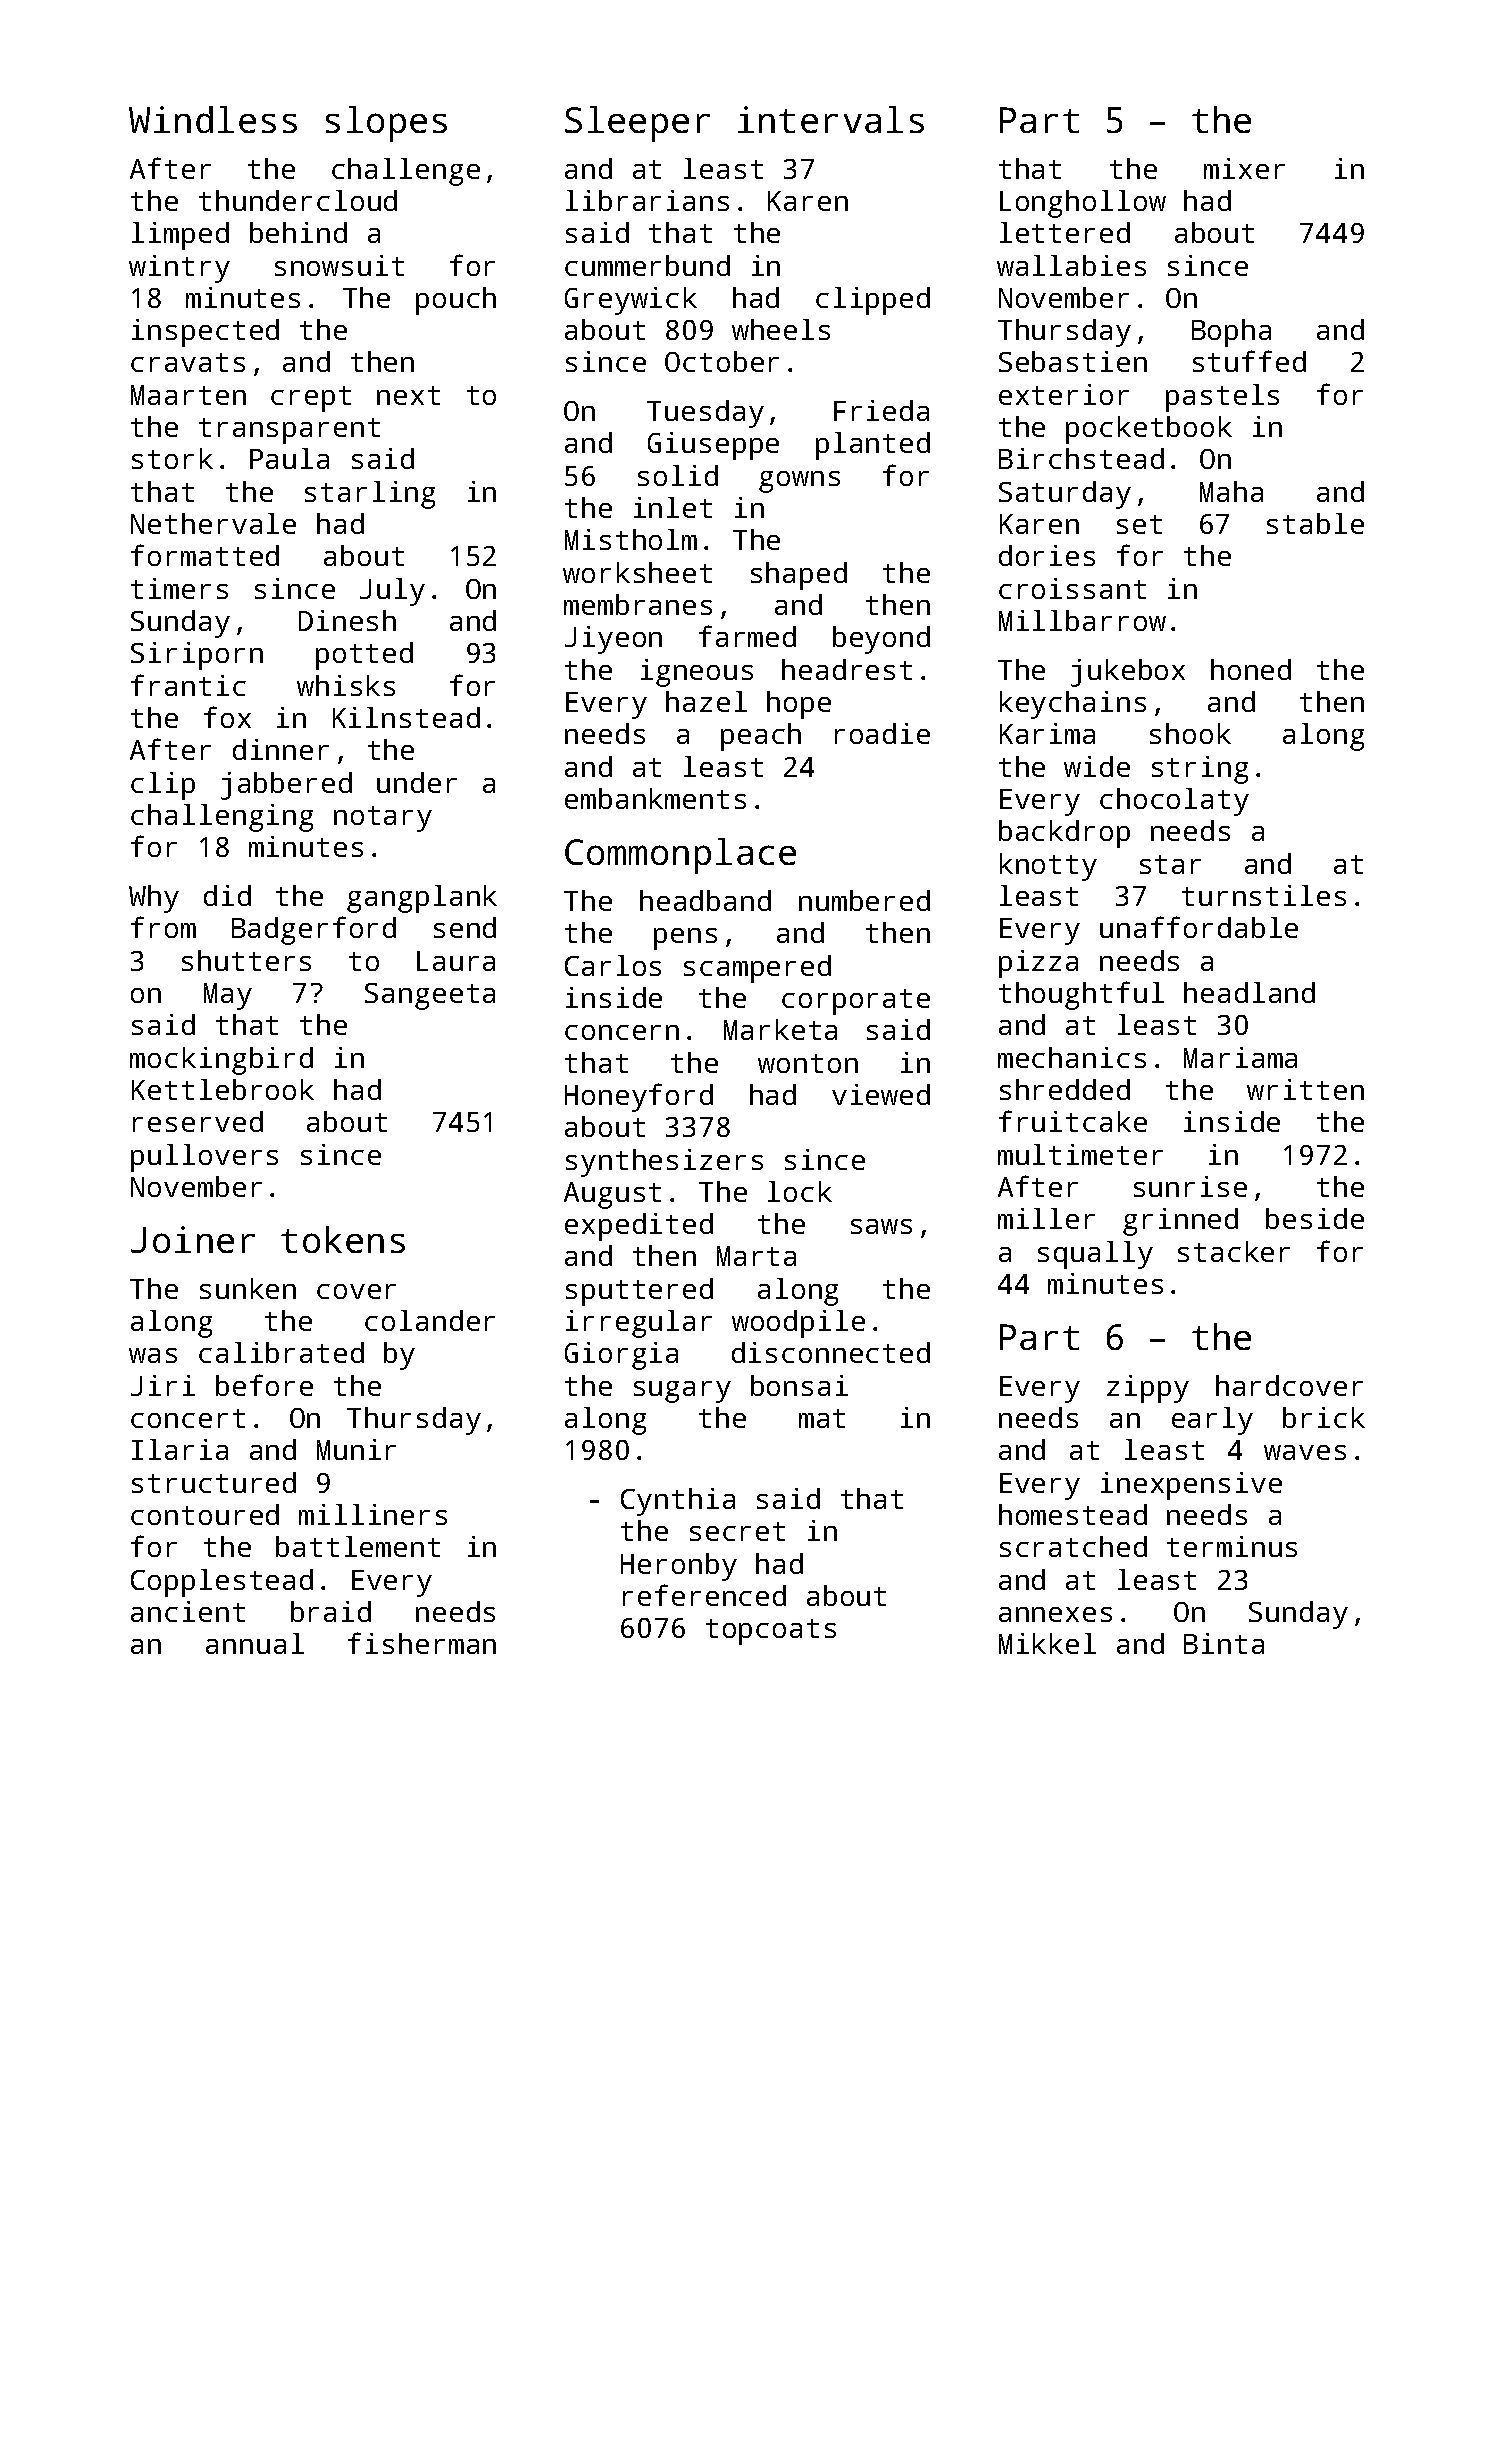 The width and height of the page is (1496, 2464). Describe the element at coordinates (221, 1061) in the page. I see `mockingbird` at that location.
